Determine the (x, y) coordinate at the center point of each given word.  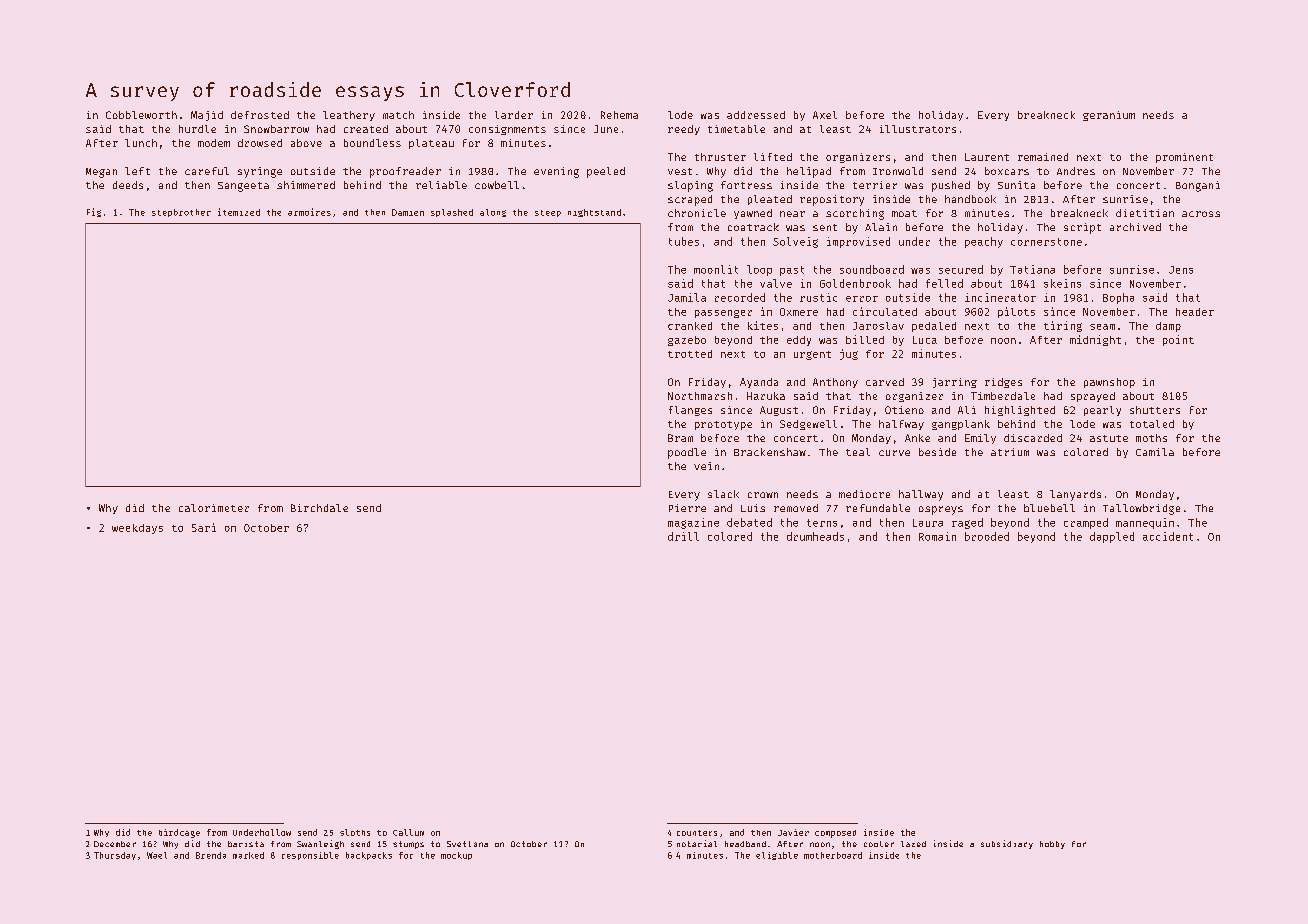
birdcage (179, 833)
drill (683, 536)
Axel (825, 115)
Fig (94, 212)
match (398, 115)
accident (1168, 536)
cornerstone (1046, 242)
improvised (858, 242)
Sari (204, 527)
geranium (1109, 116)
